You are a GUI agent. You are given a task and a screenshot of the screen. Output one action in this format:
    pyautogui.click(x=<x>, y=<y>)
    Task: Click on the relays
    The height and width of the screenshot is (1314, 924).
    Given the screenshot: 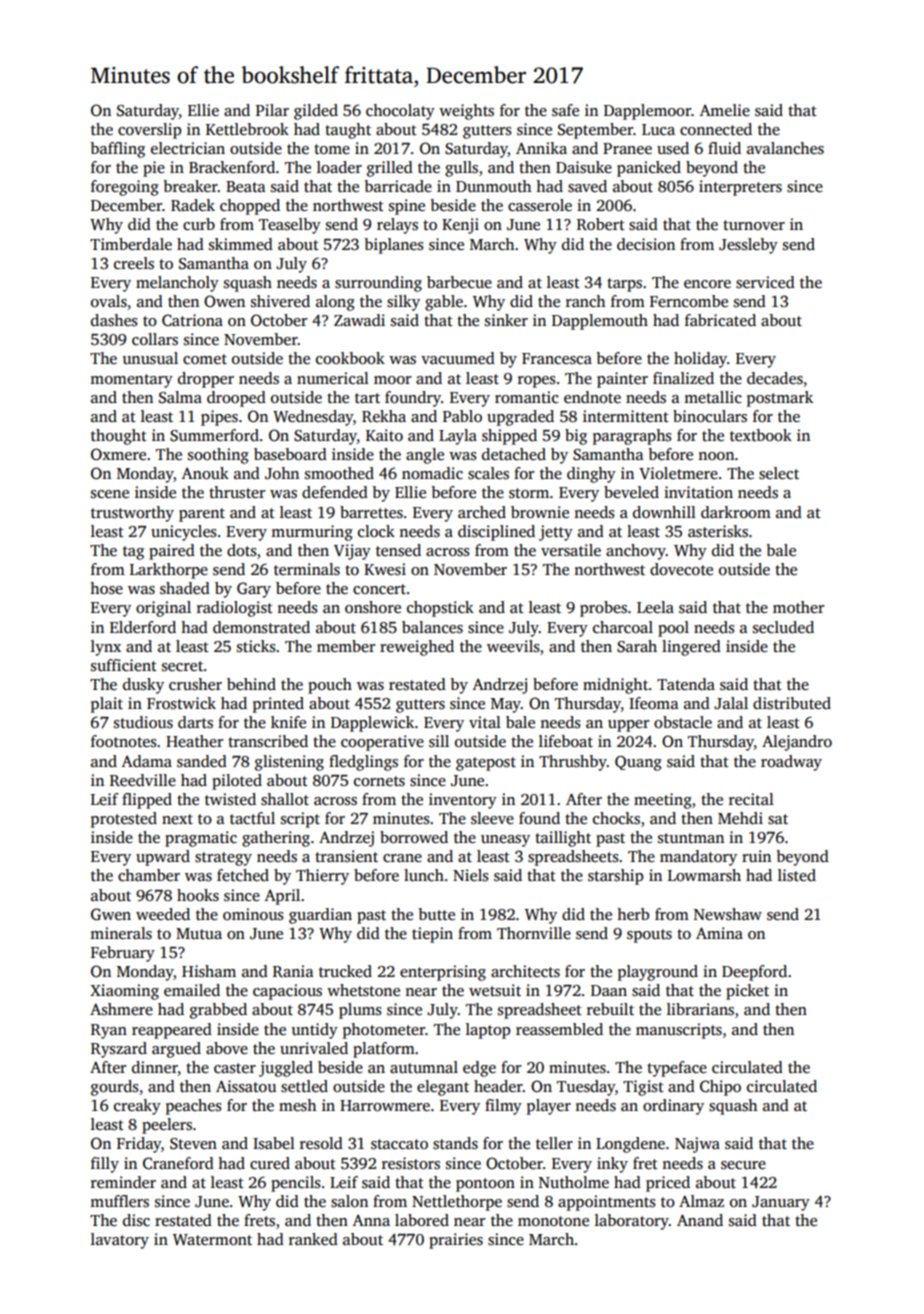 What is the action you would take?
    pyautogui.click(x=397, y=226)
